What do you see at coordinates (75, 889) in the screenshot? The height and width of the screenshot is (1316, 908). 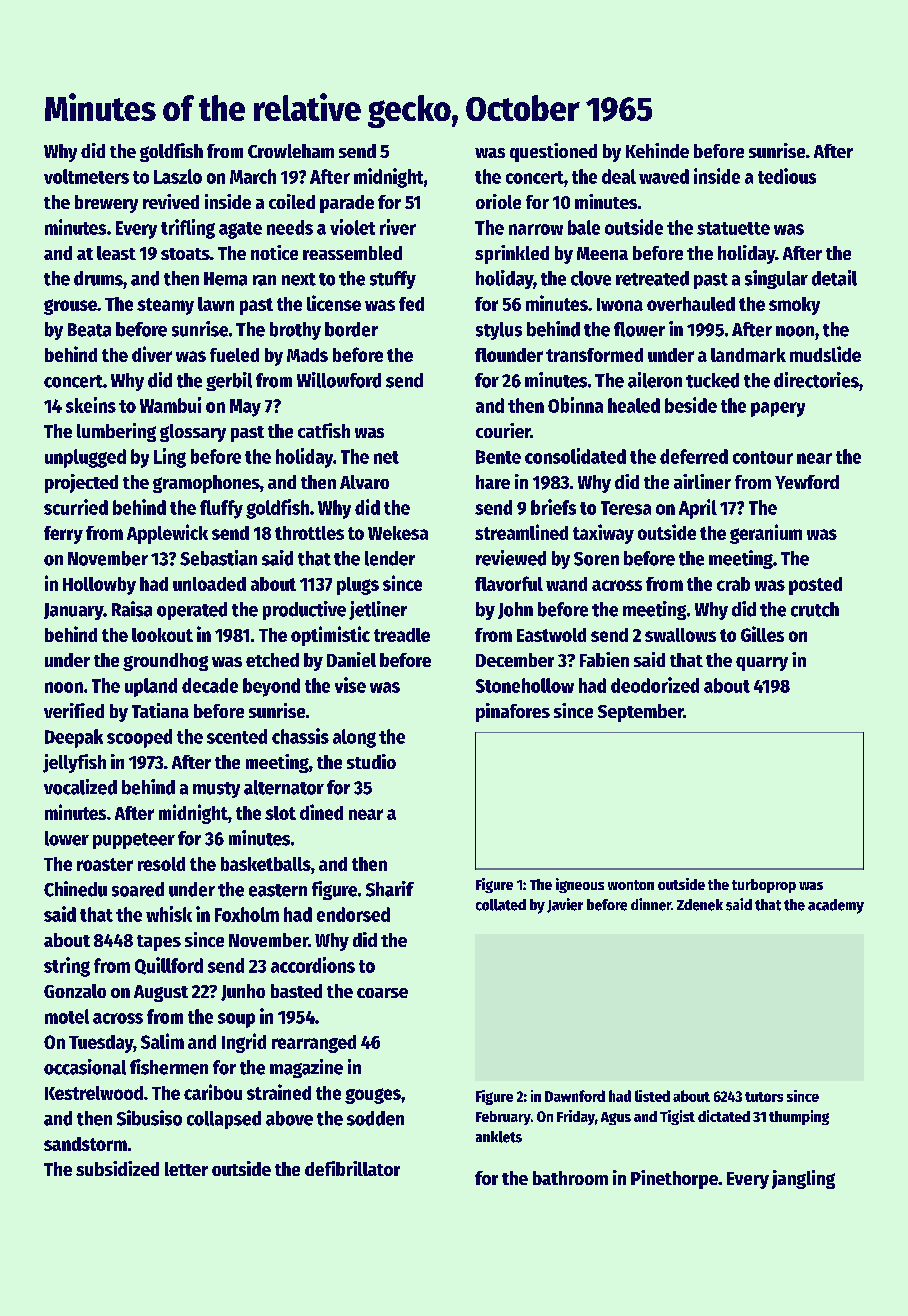 I see `Chinedu` at bounding box center [75, 889].
